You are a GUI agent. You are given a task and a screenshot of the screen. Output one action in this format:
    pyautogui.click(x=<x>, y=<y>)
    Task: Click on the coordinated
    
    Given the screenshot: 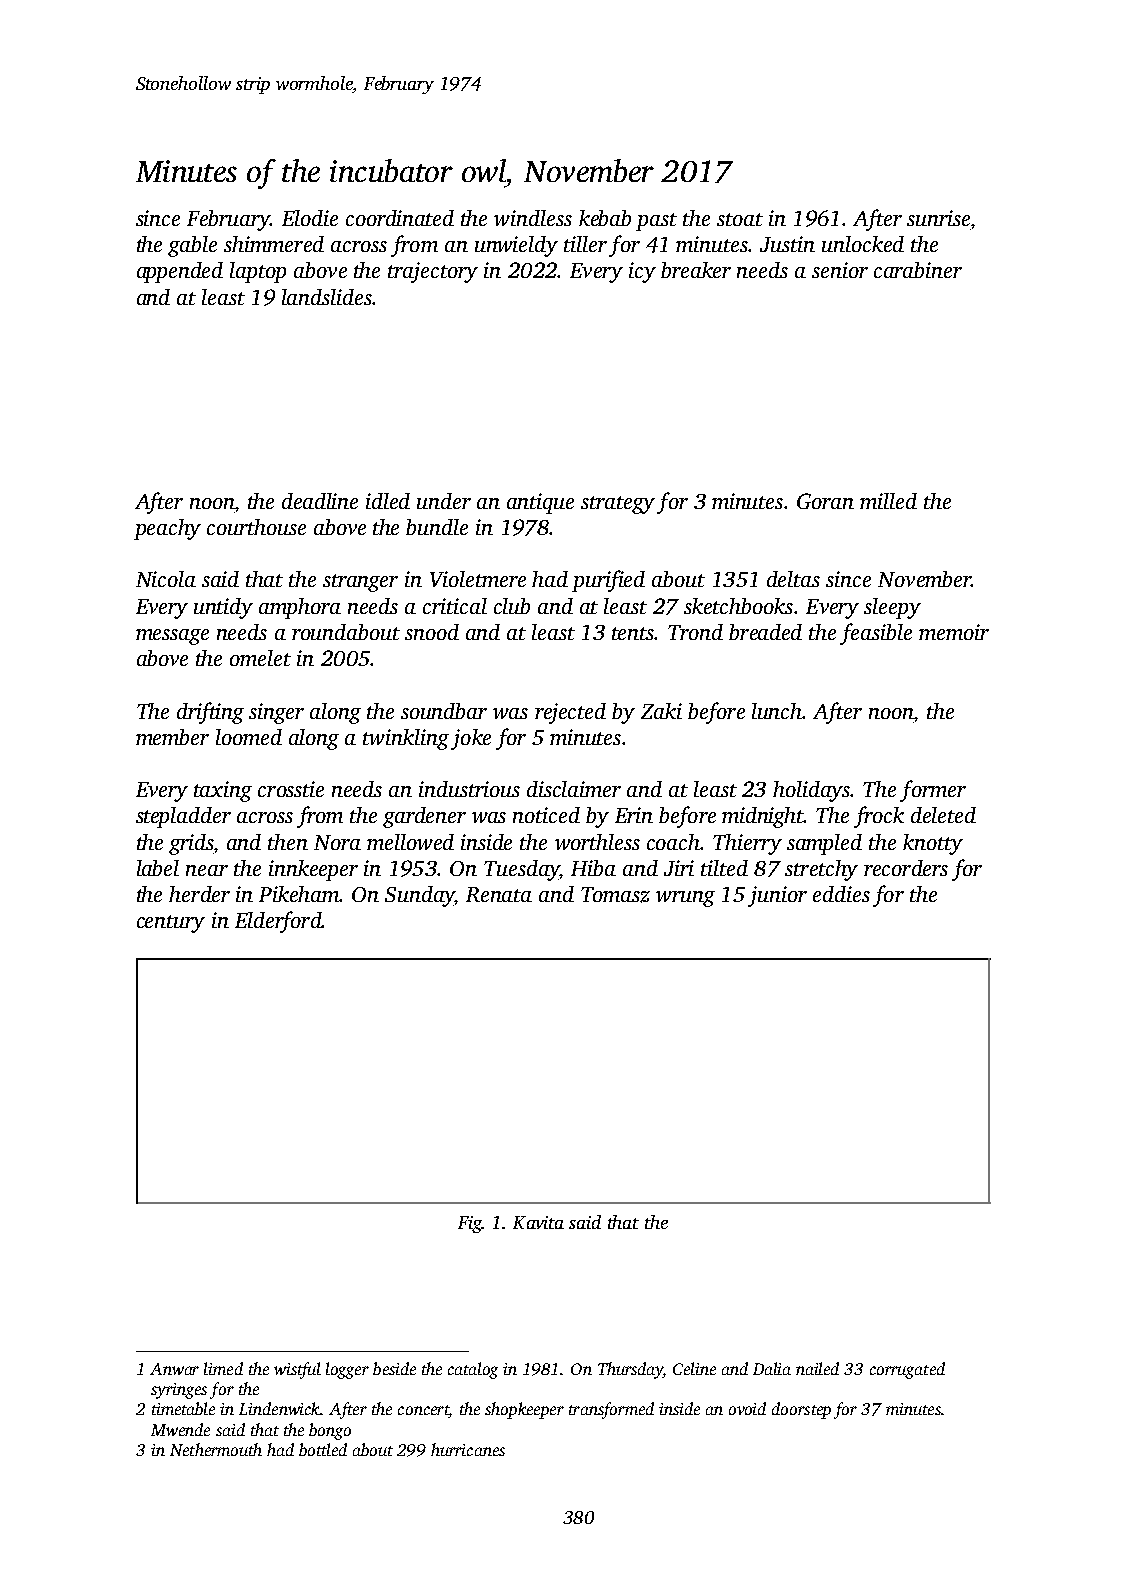 What is the action you would take?
    pyautogui.click(x=400, y=218)
